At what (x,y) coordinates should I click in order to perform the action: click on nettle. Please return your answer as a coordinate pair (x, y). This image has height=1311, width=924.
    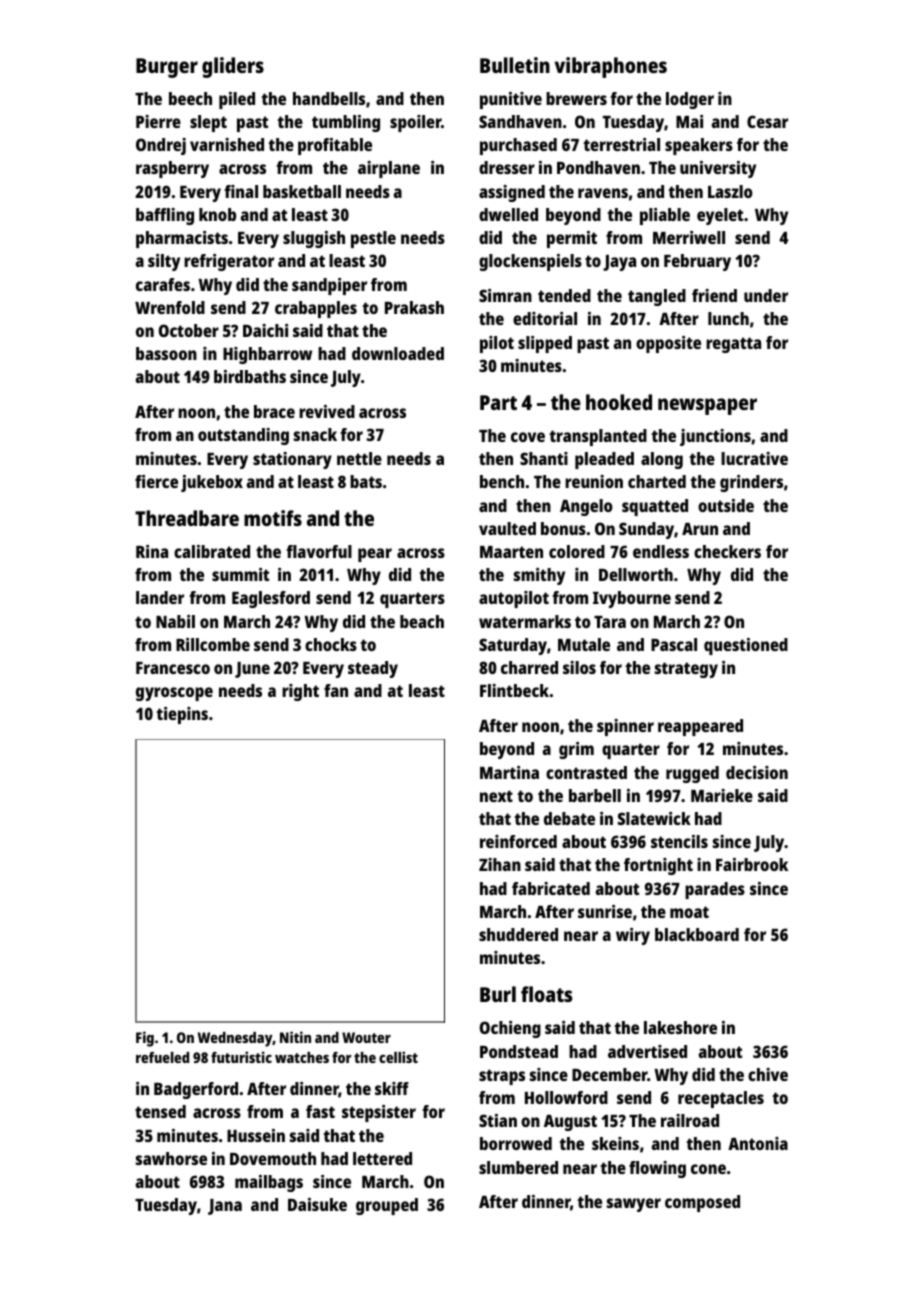
    Looking at the image, I should click on (359, 458).
